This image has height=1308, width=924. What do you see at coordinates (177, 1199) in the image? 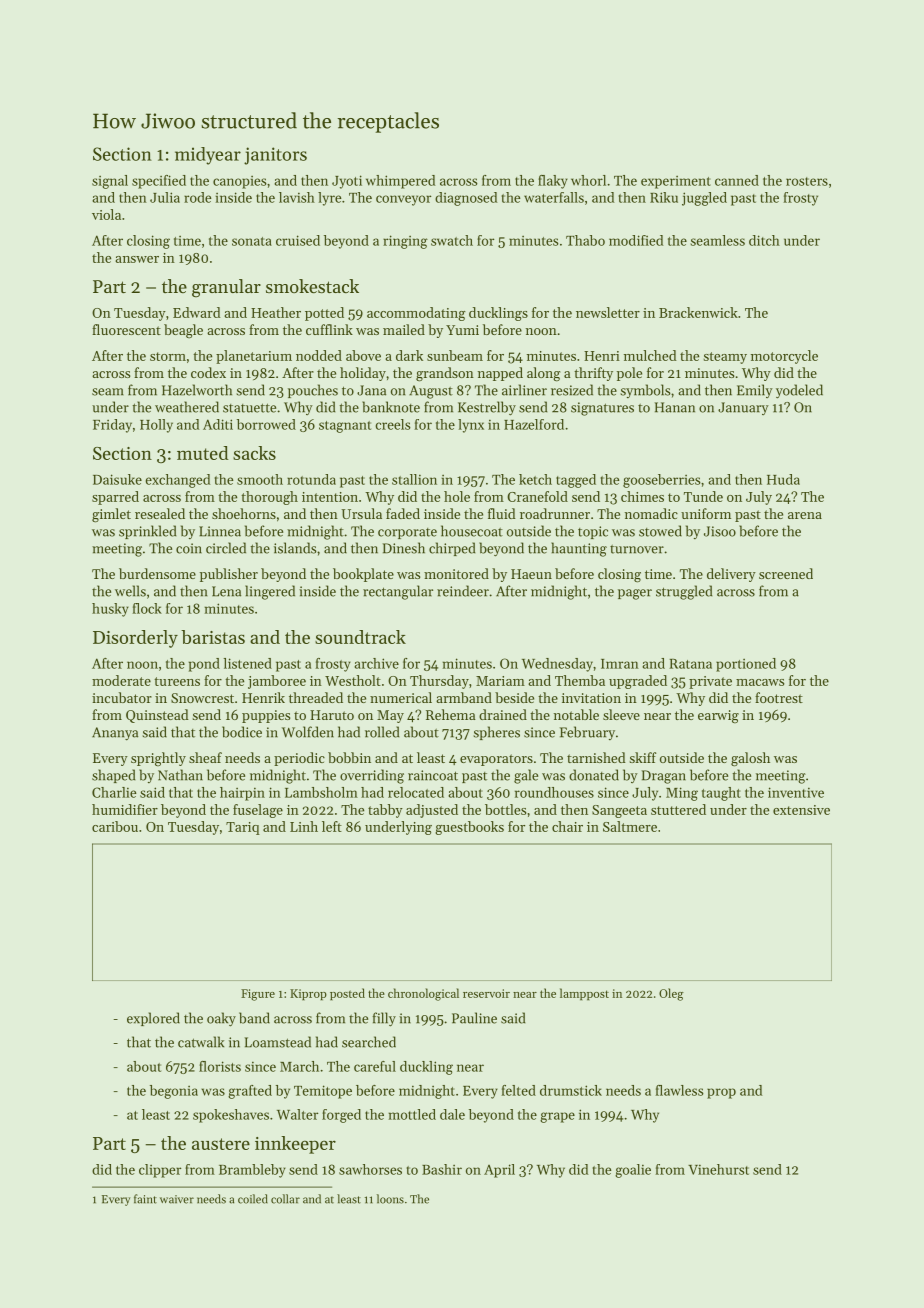
I see `waiver` at bounding box center [177, 1199].
